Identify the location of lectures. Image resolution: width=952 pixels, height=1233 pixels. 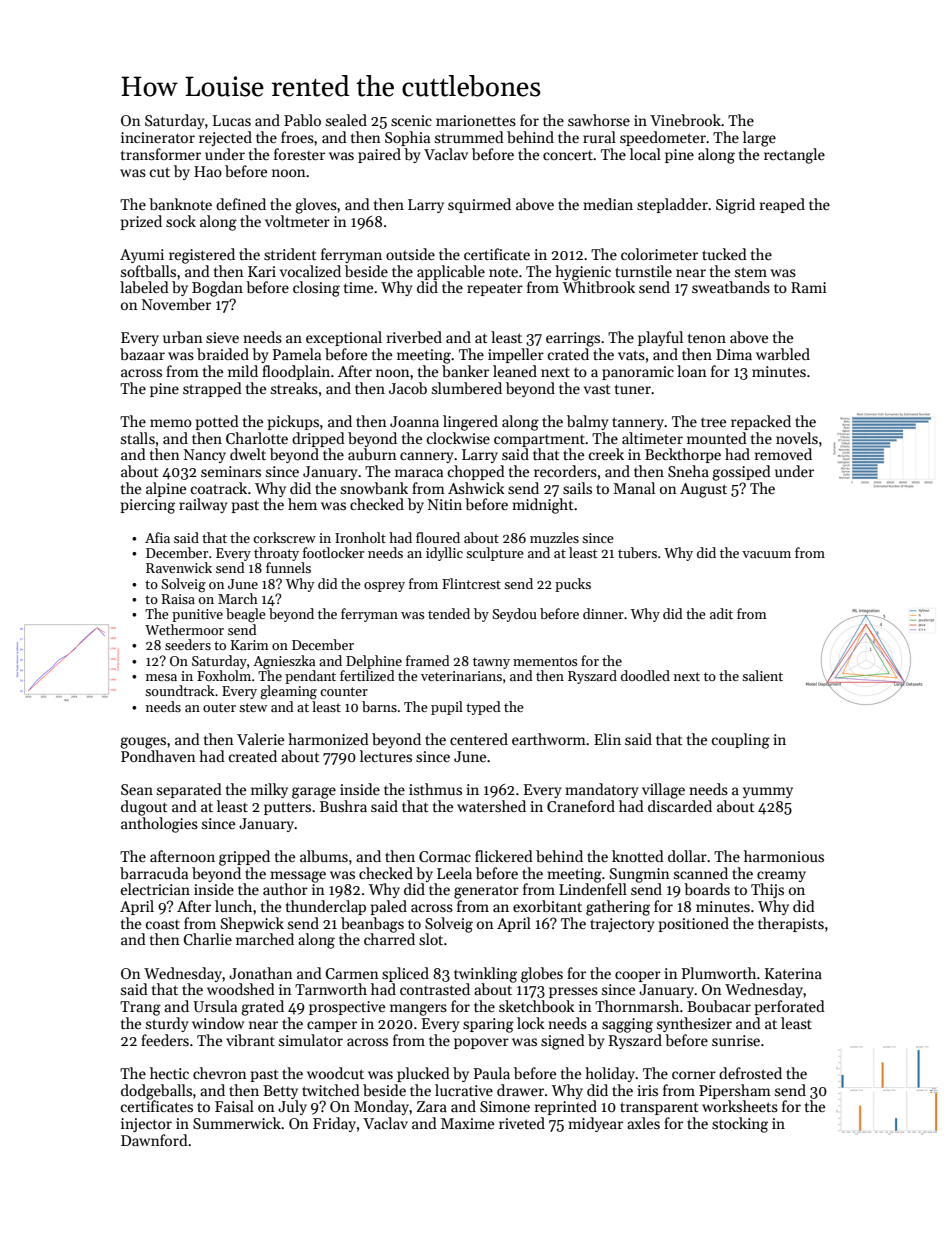
(386, 756).
